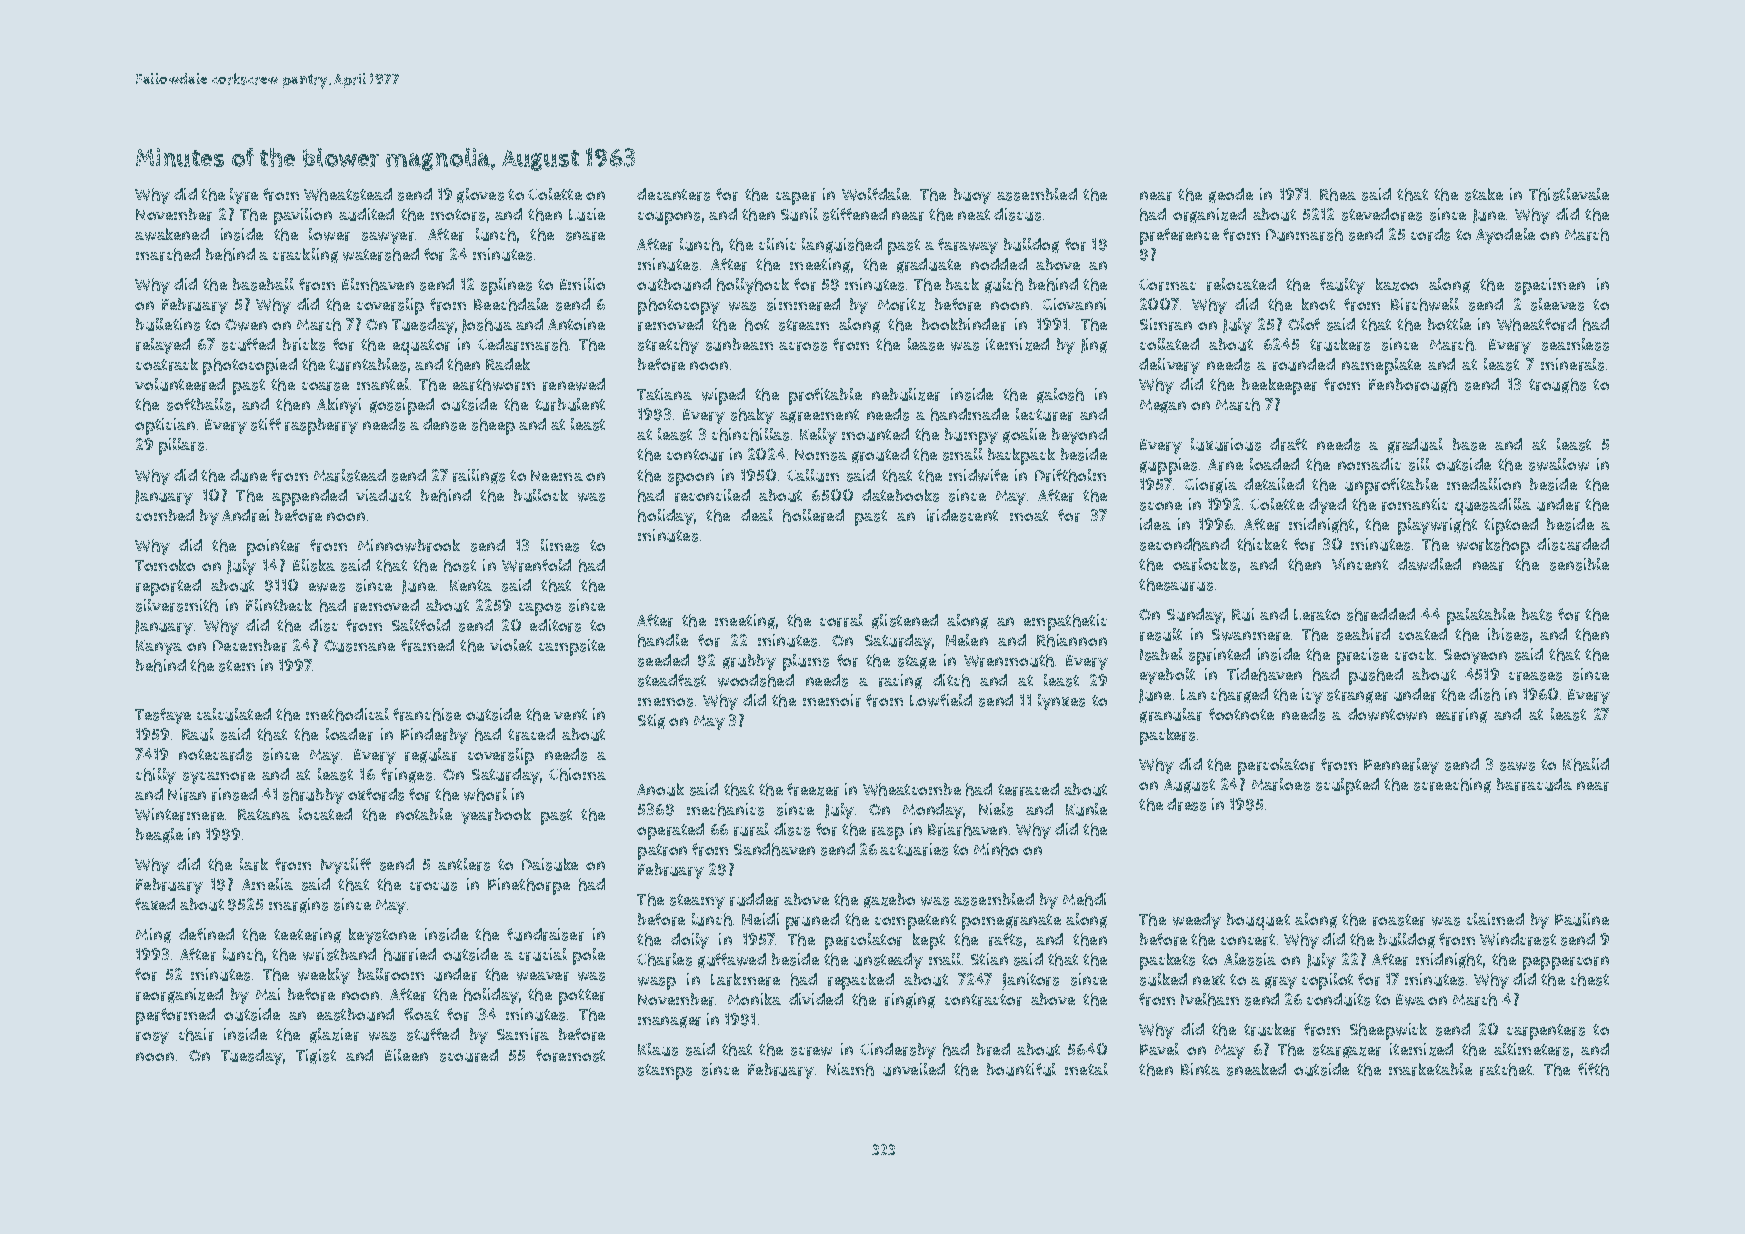  I want to click on beekeeper, so click(1279, 386).
